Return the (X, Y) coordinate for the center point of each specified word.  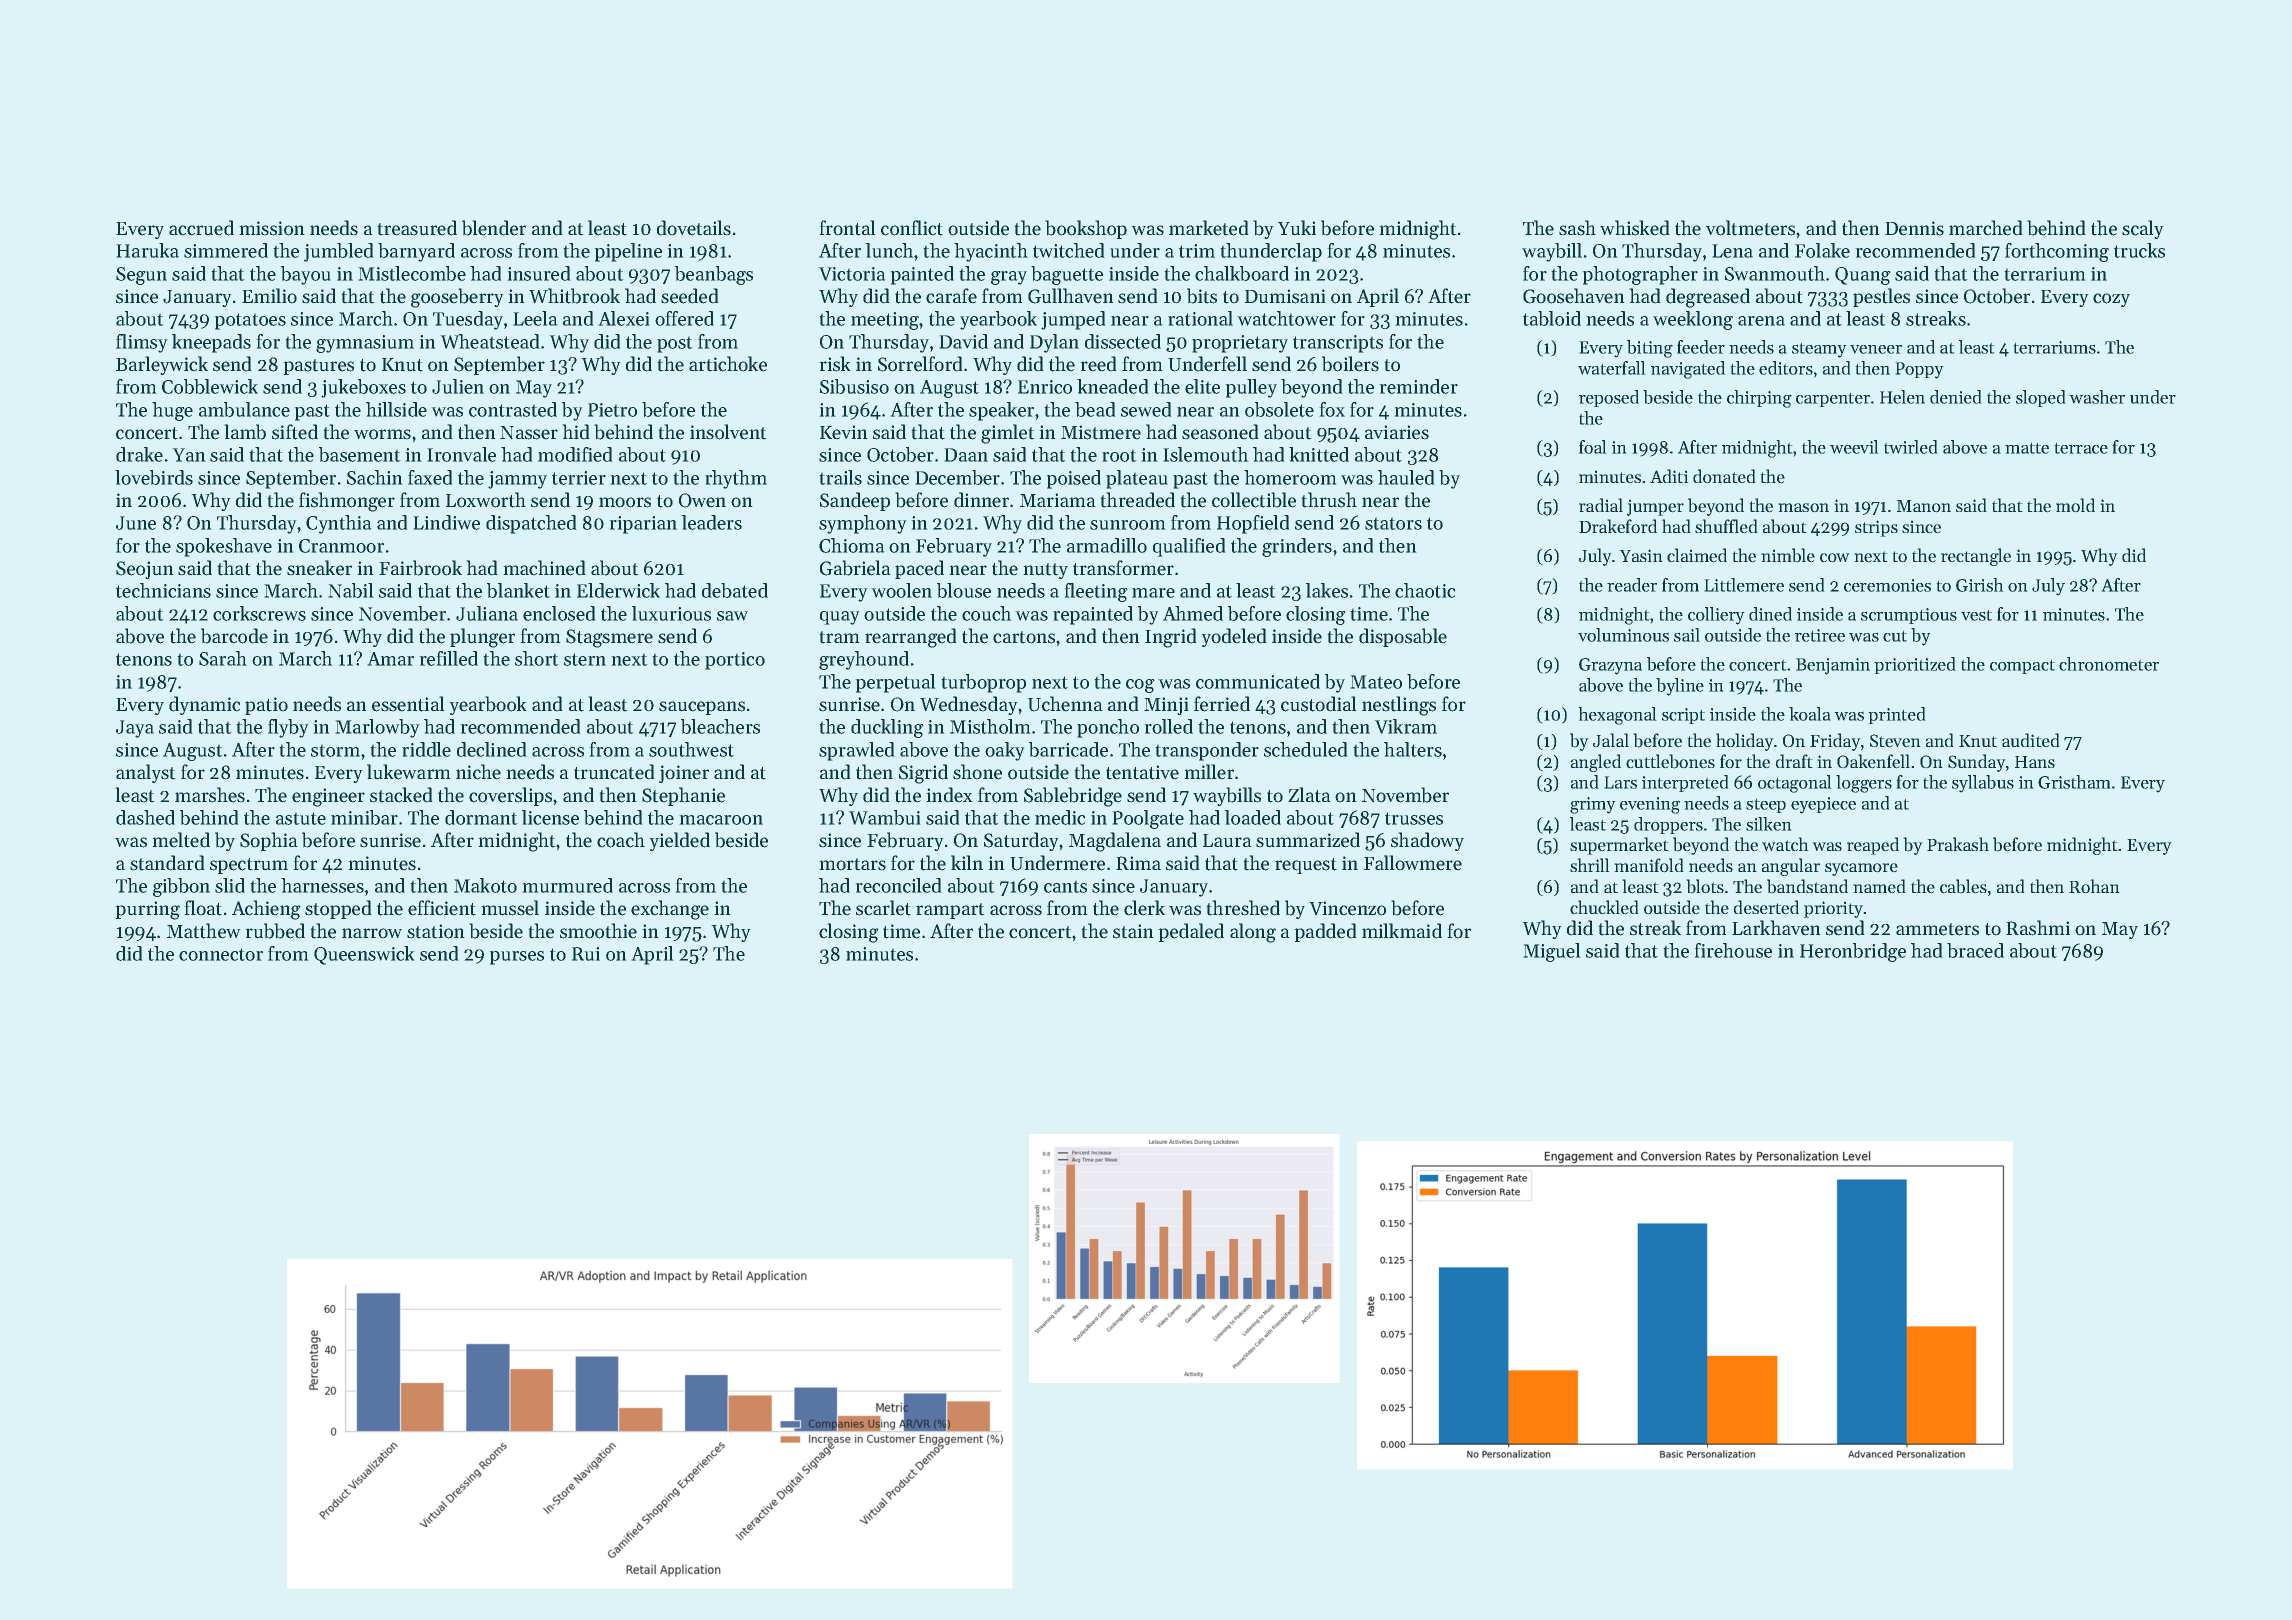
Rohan (2094, 886)
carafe (951, 295)
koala (1809, 714)
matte (2027, 448)
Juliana (487, 613)
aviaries (1397, 432)
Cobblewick (210, 386)
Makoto (485, 885)
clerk (1144, 907)
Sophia (268, 841)
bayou (305, 275)
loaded (1253, 817)
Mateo (1376, 682)
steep (1766, 806)
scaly (2142, 229)
